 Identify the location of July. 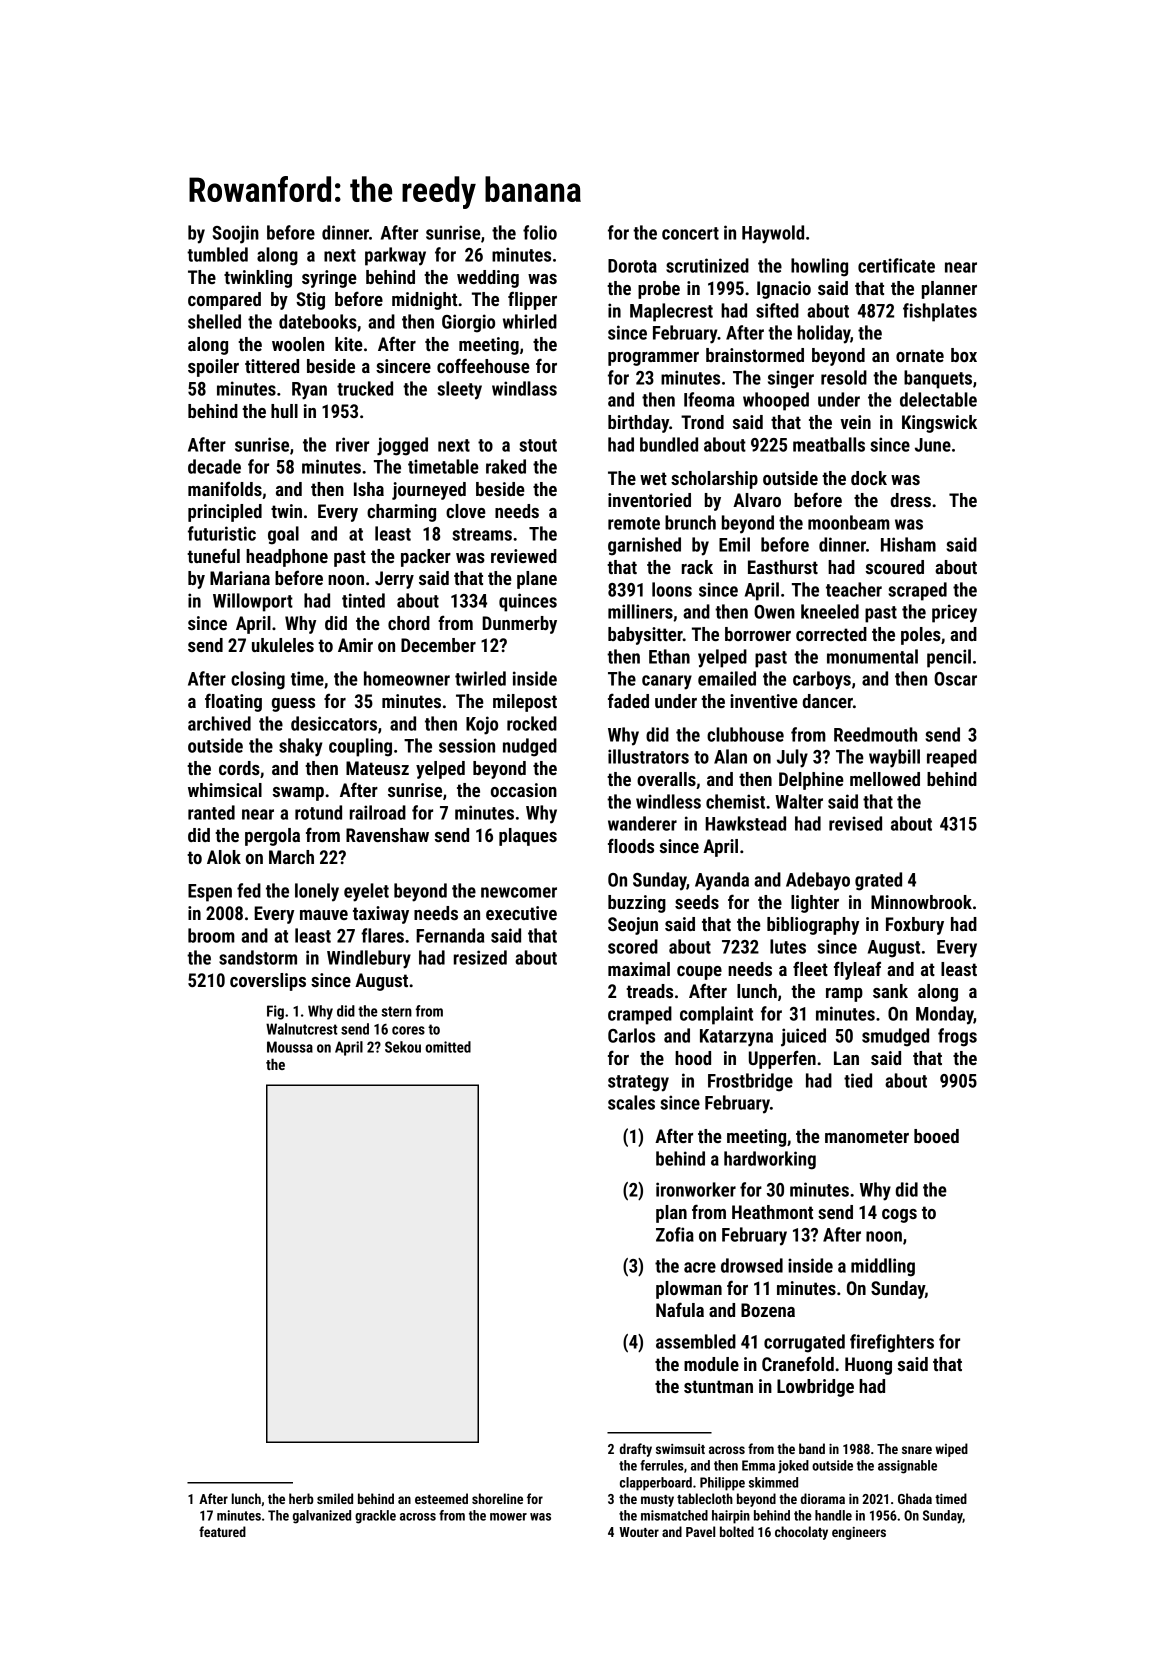
(792, 758).
